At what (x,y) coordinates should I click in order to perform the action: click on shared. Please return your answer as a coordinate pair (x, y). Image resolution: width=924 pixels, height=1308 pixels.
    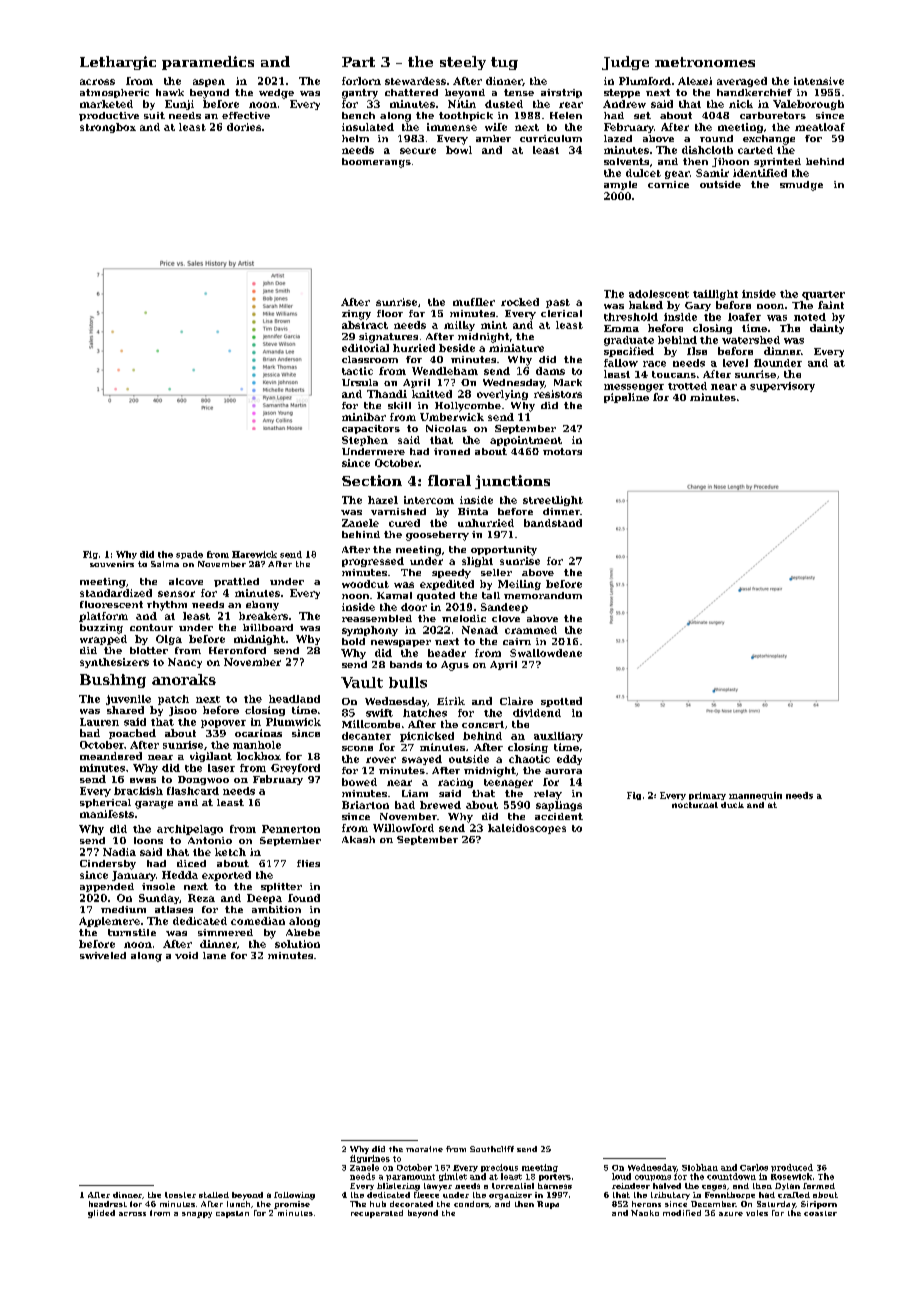
    Looking at the image, I should click on (125, 710).
